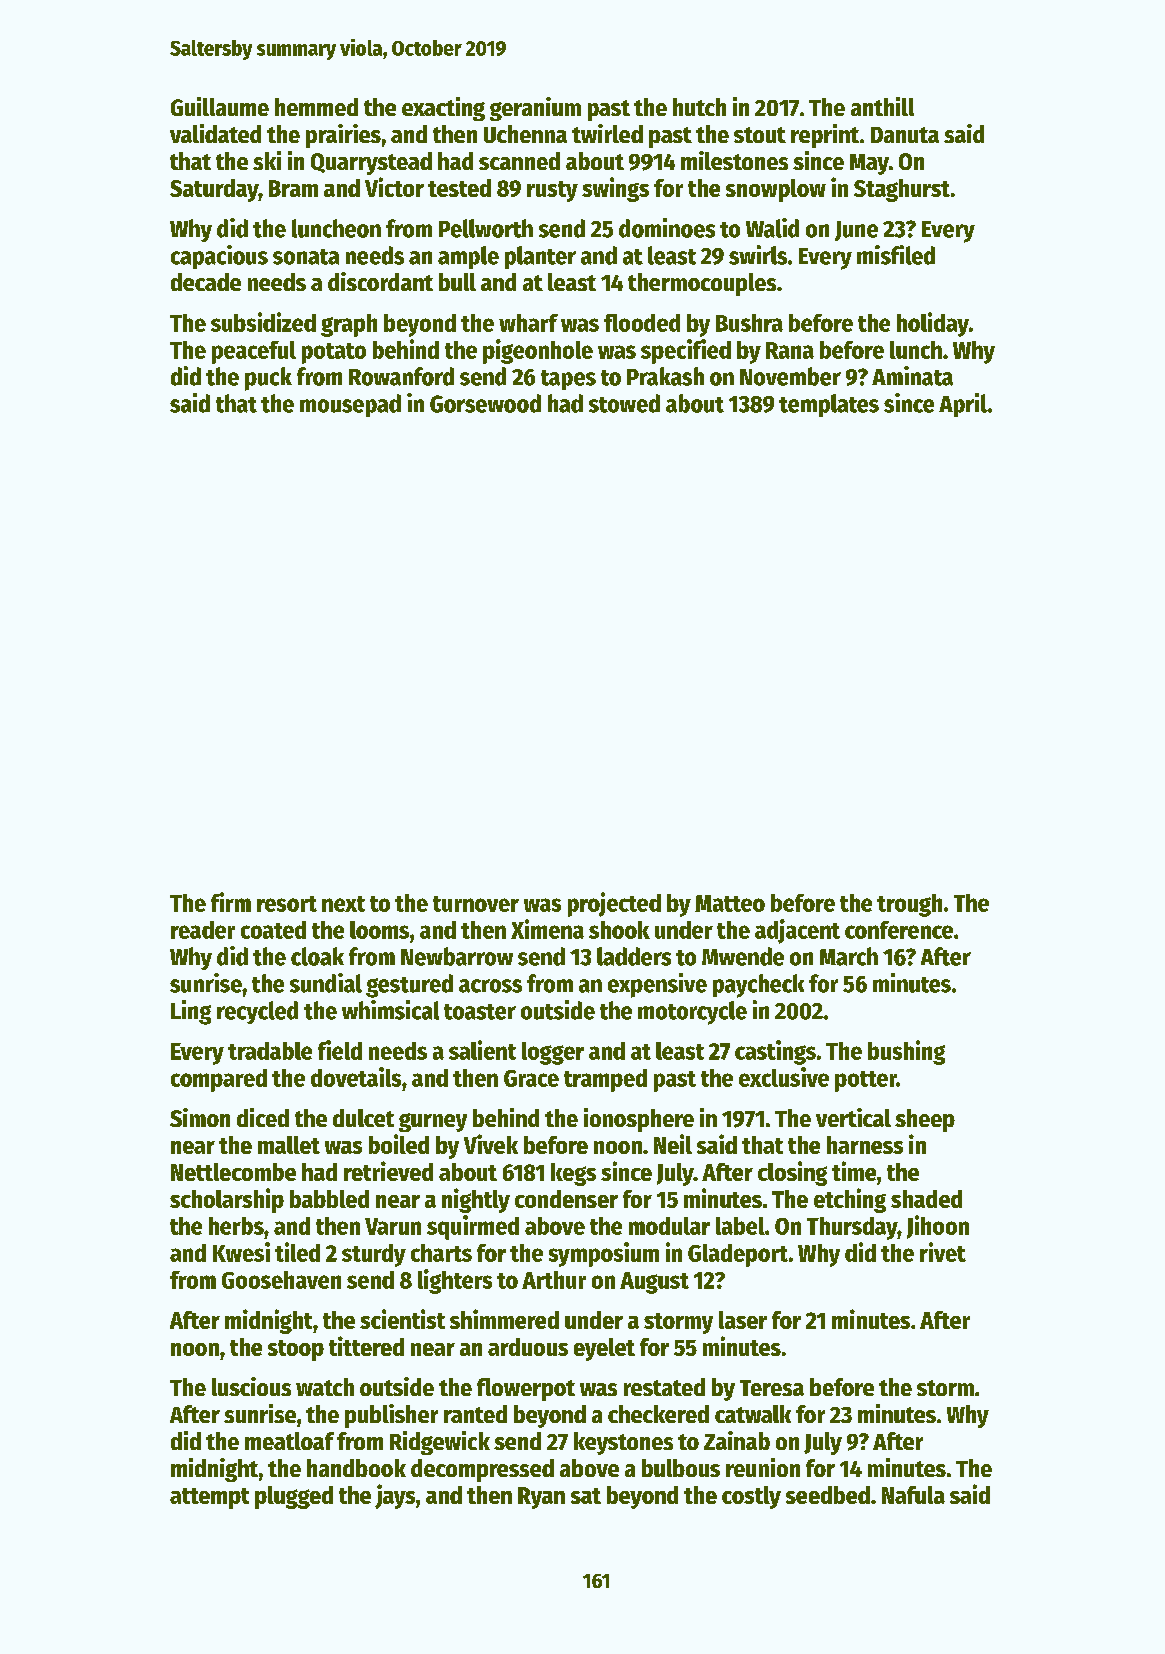 This image has height=1654, width=1165. Describe the element at coordinates (395, 1496) in the image. I see `jays` at that location.
